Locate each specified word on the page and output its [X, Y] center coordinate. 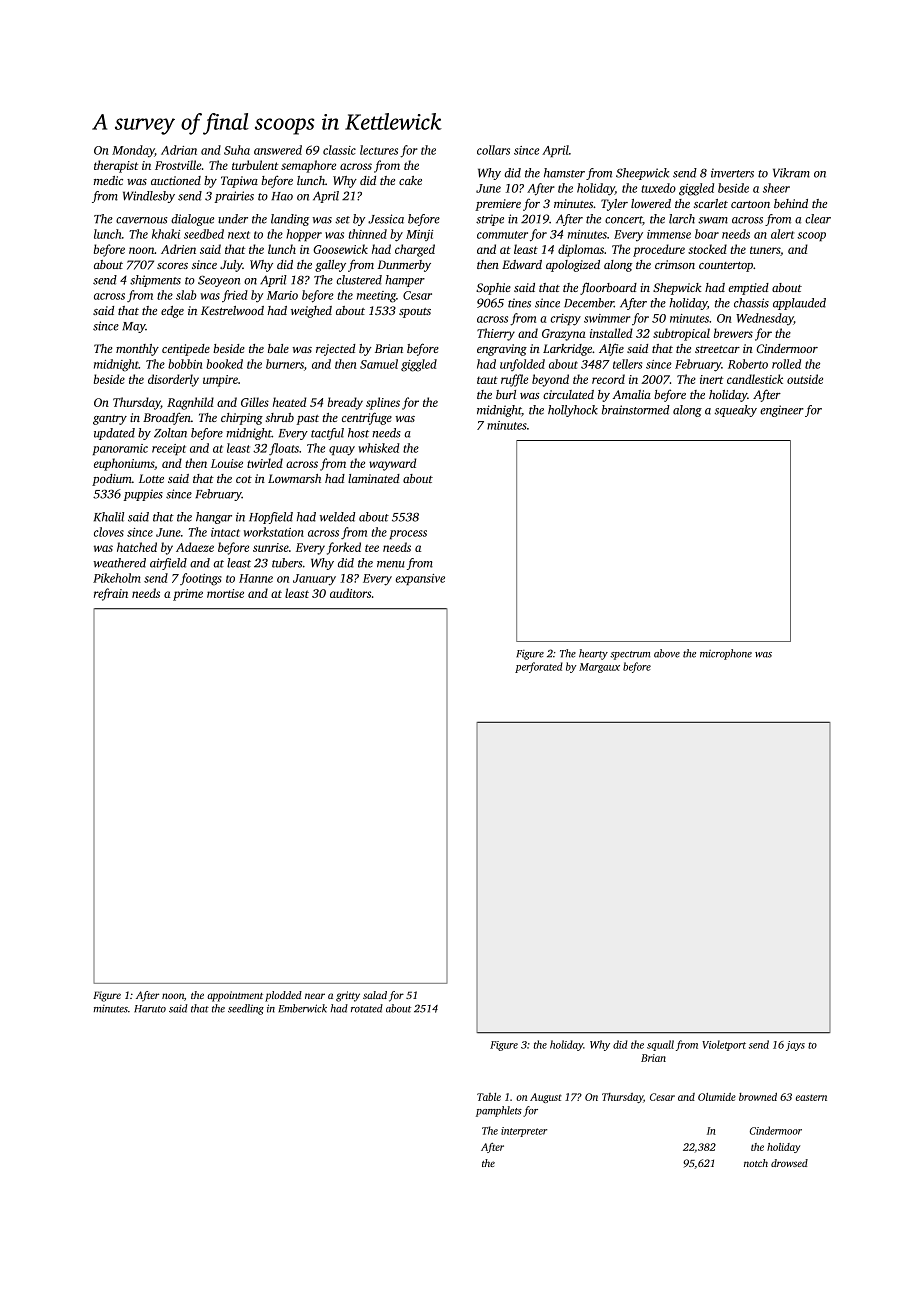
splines [383, 403]
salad [375, 995]
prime [188, 595]
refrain [111, 594]
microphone [726, 654]
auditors [350, 593]
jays [795, 1046]
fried [235, 296]
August [546, 1098]
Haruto [150, 1009]
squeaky [735, 411]
